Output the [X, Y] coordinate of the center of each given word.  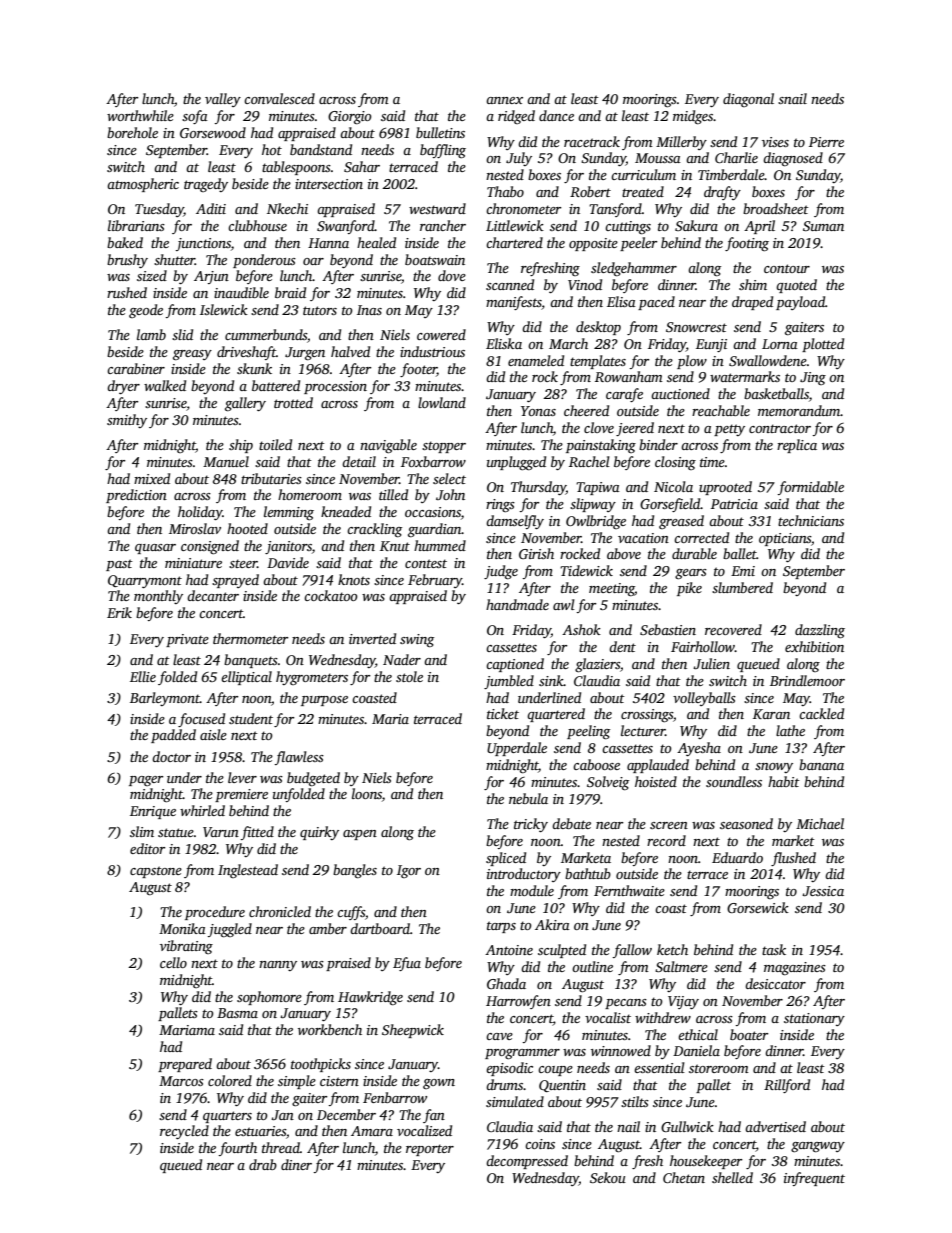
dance [556, 115]
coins [540, 1144]
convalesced [279, 98]
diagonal [748, 100]
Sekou [608, 1177]
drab [263, 1164]
